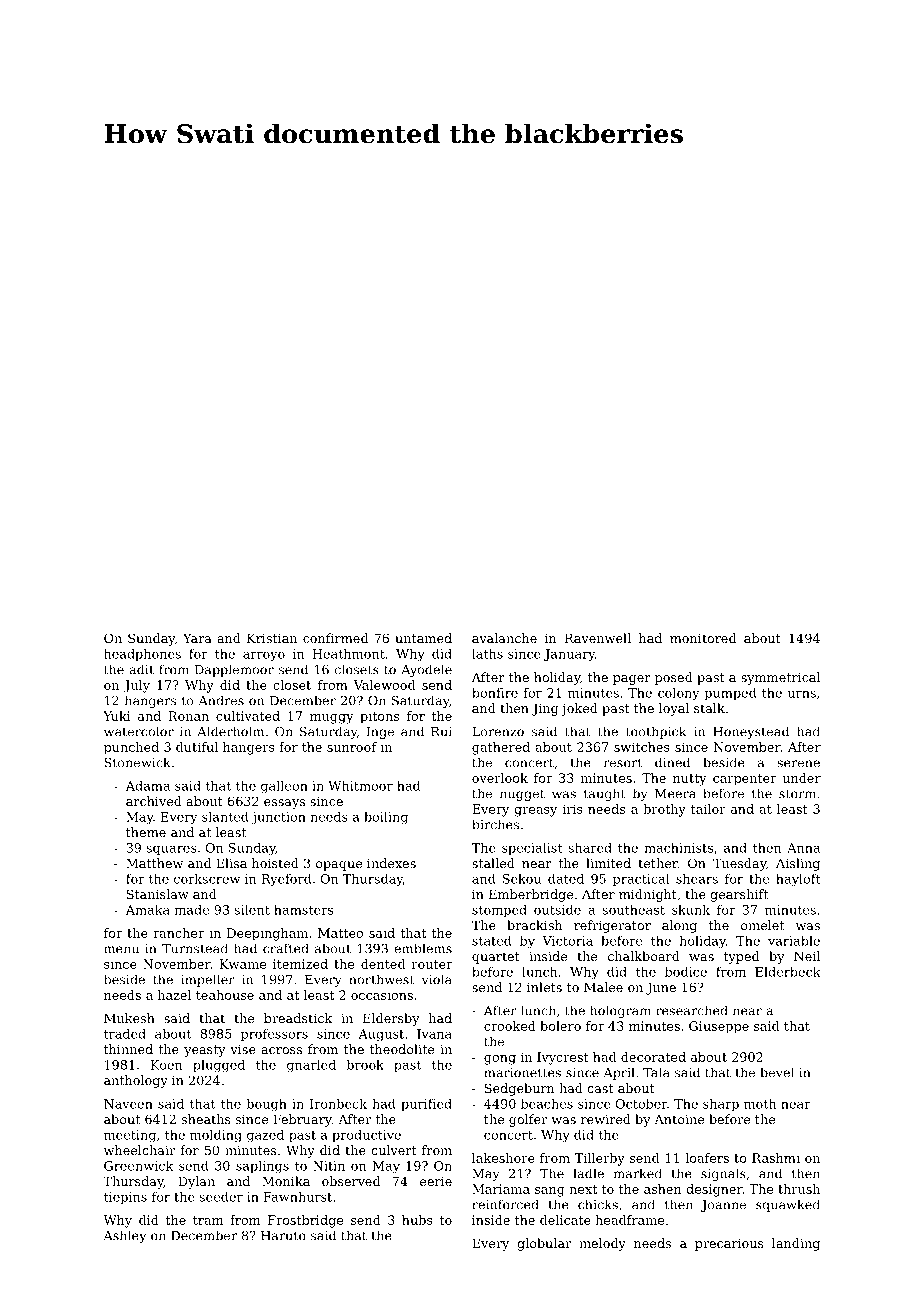 The height and width of the screenshot is (1308, 924). I want to click on Haruto, so click(283, 1236).
